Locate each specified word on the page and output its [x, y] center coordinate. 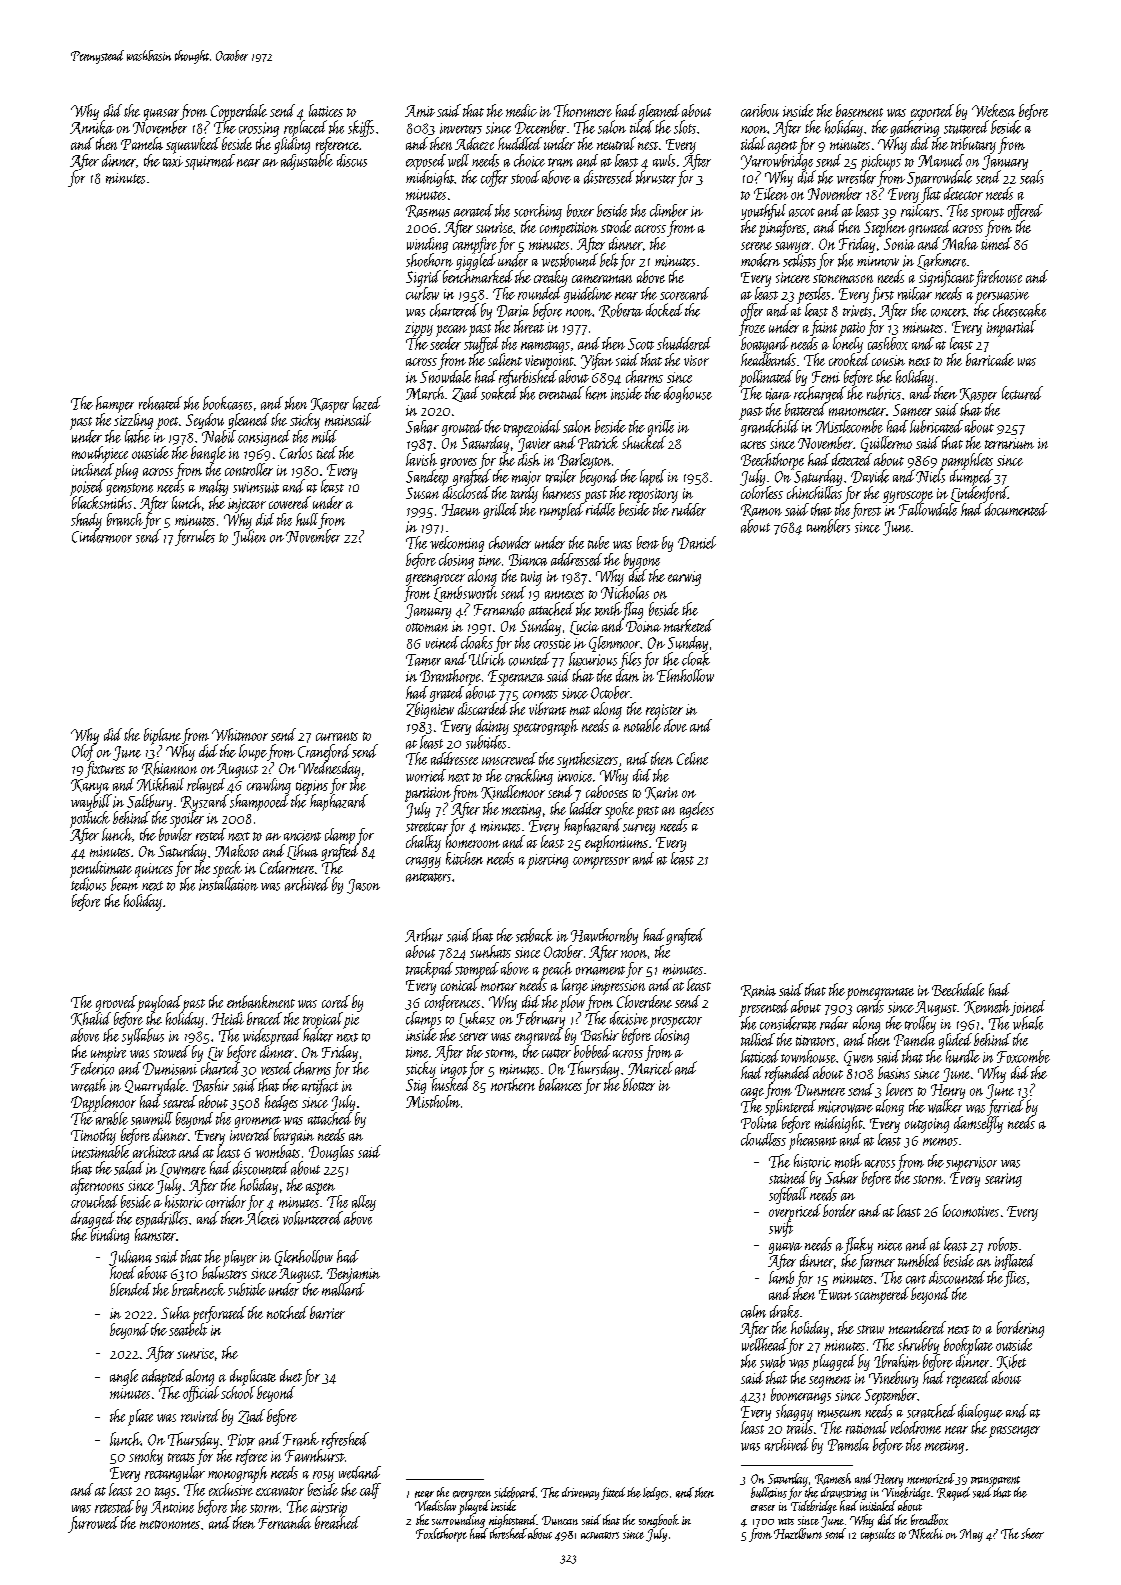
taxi [173, 161]
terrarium [1009, 443]
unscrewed [509, 758]
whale [1028, 1023]
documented [1016, 509]
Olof [84, 752]
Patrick [598, 442]
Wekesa [993, 110]
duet [291, 1375]
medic [521, 110]
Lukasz [477, 1019]
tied [327, 452]
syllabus [143, 1036]
